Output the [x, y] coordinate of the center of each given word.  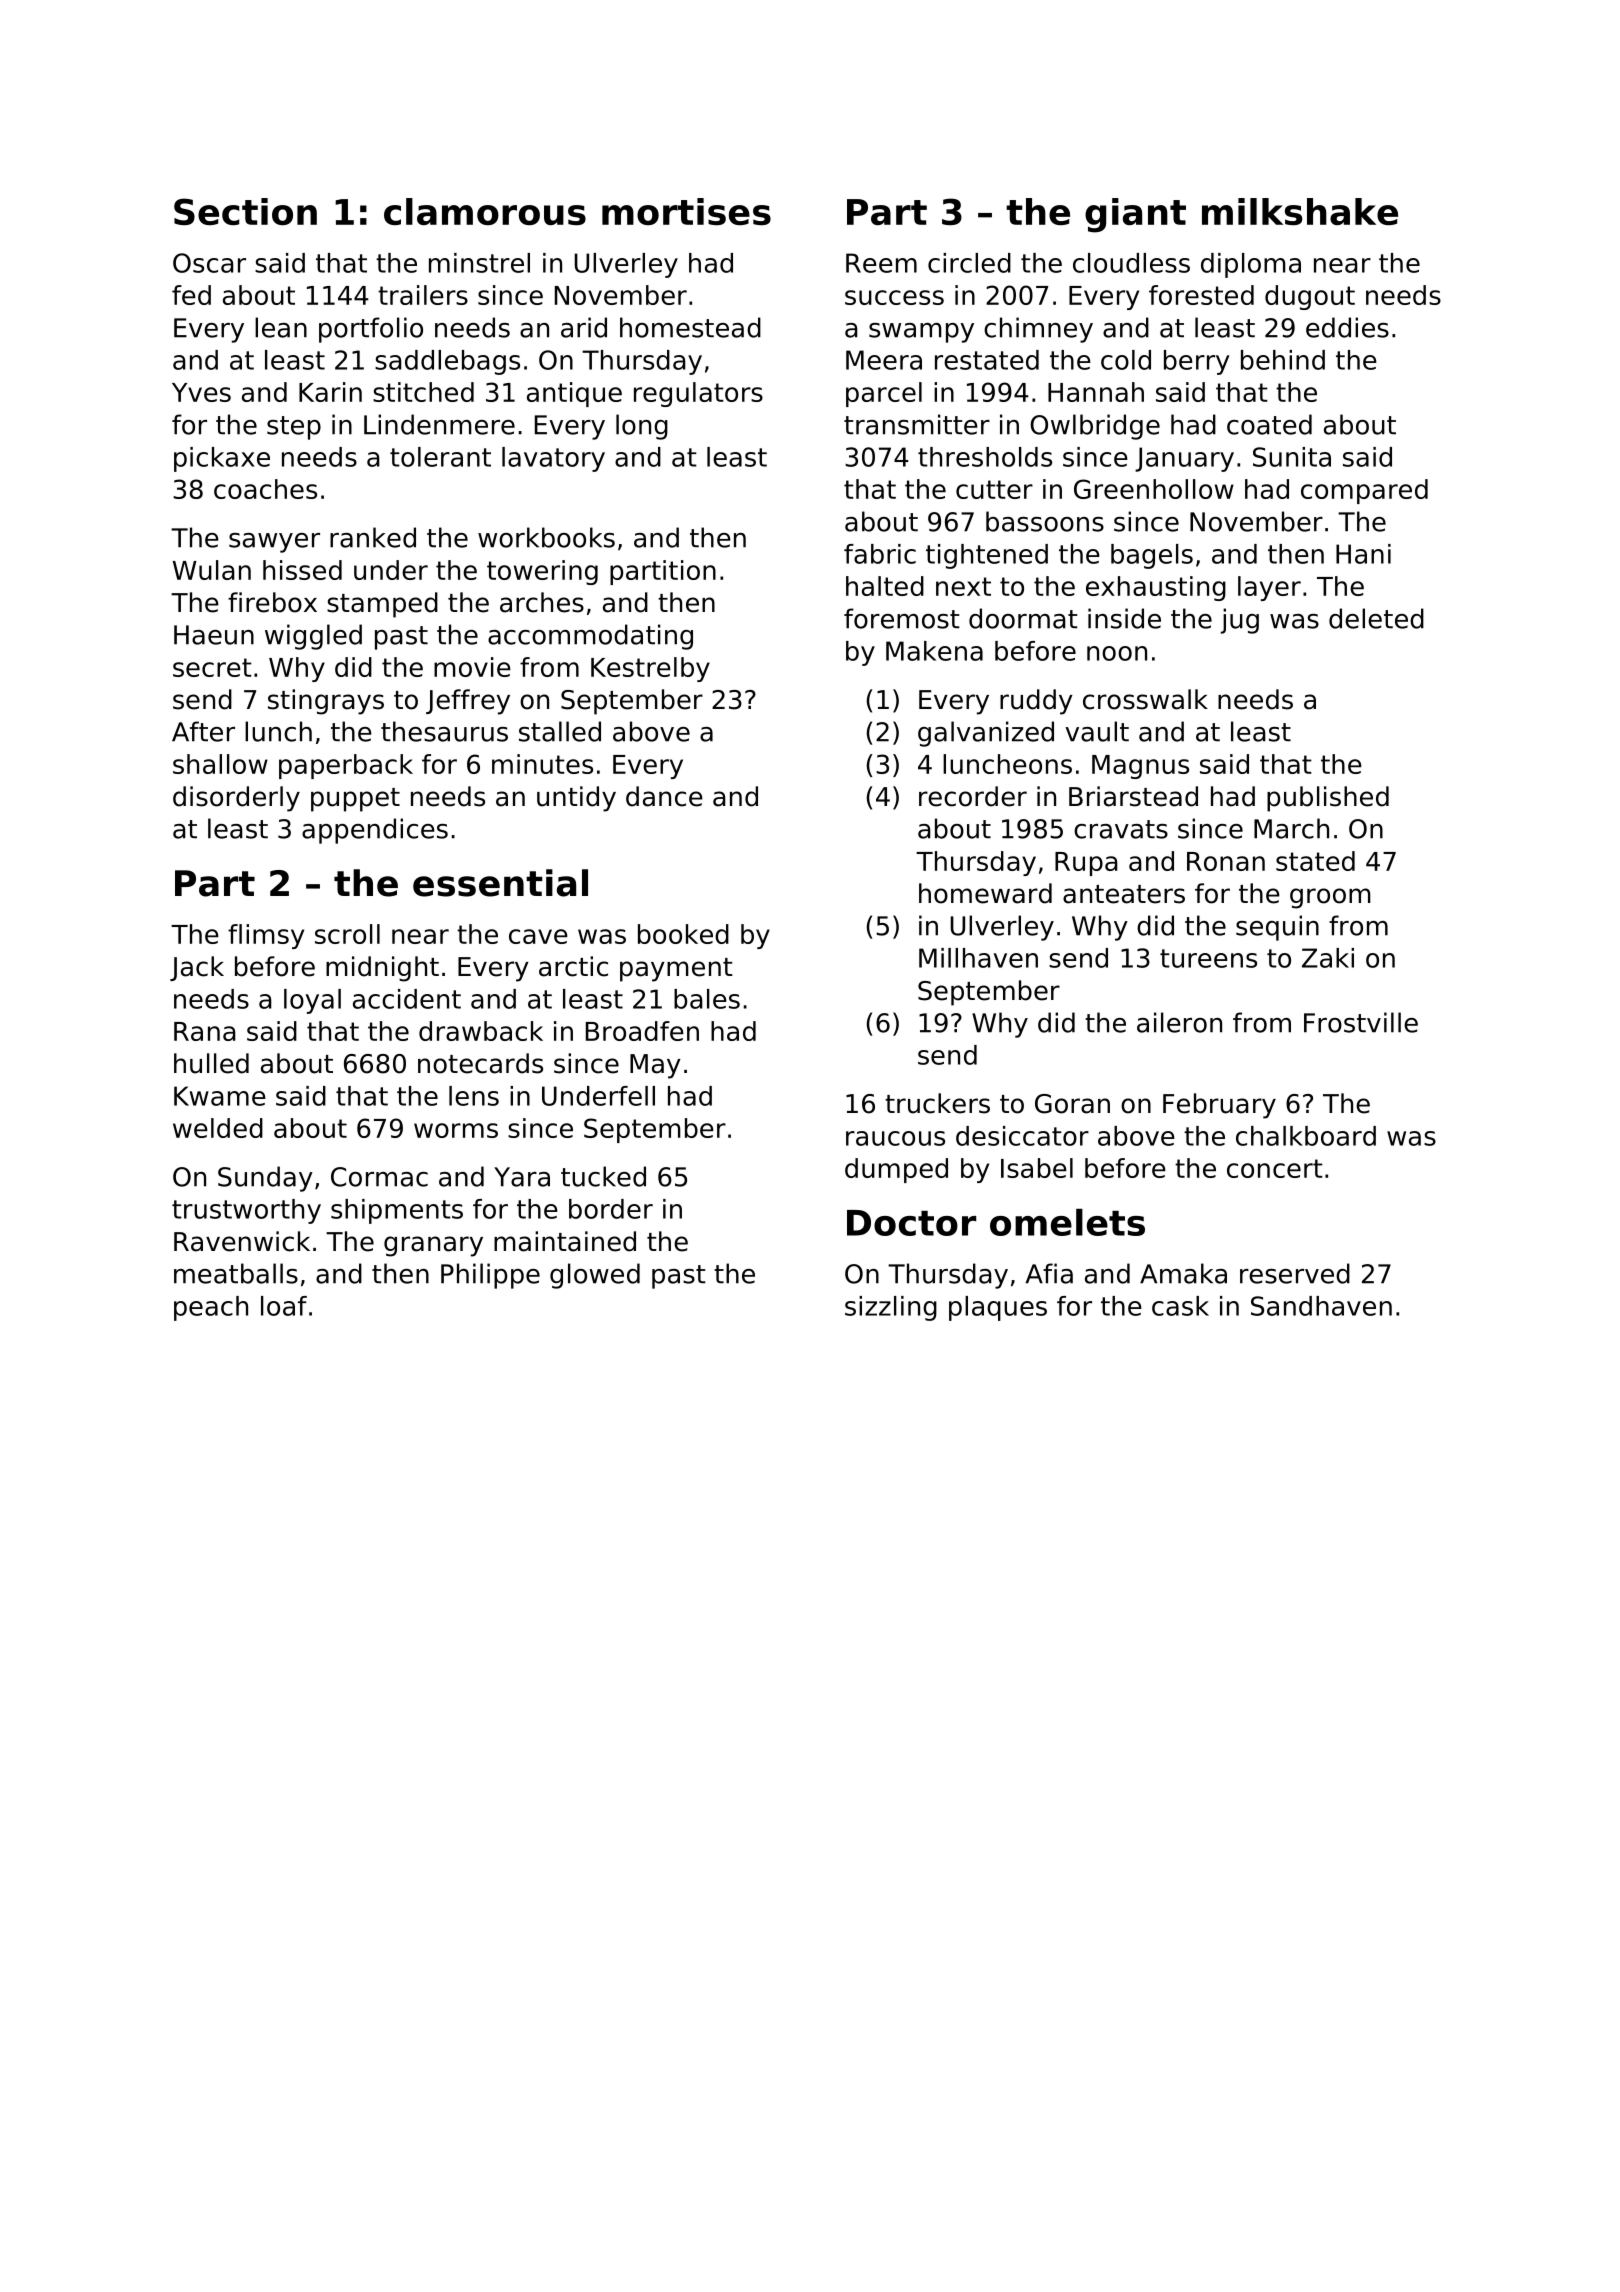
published [1328, 799]
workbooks [546, 537]
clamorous [485, 211]
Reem [881, 263]
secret [212, 667]
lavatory [553, 459]
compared [1364, 491]
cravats [1121, 829]
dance [664, 796]
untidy [576, 799]
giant [1135, 215]
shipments [397, 1211]
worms [456, 1130]
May [655, 1066]
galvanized [986, 734]
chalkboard [1306, 1136]
